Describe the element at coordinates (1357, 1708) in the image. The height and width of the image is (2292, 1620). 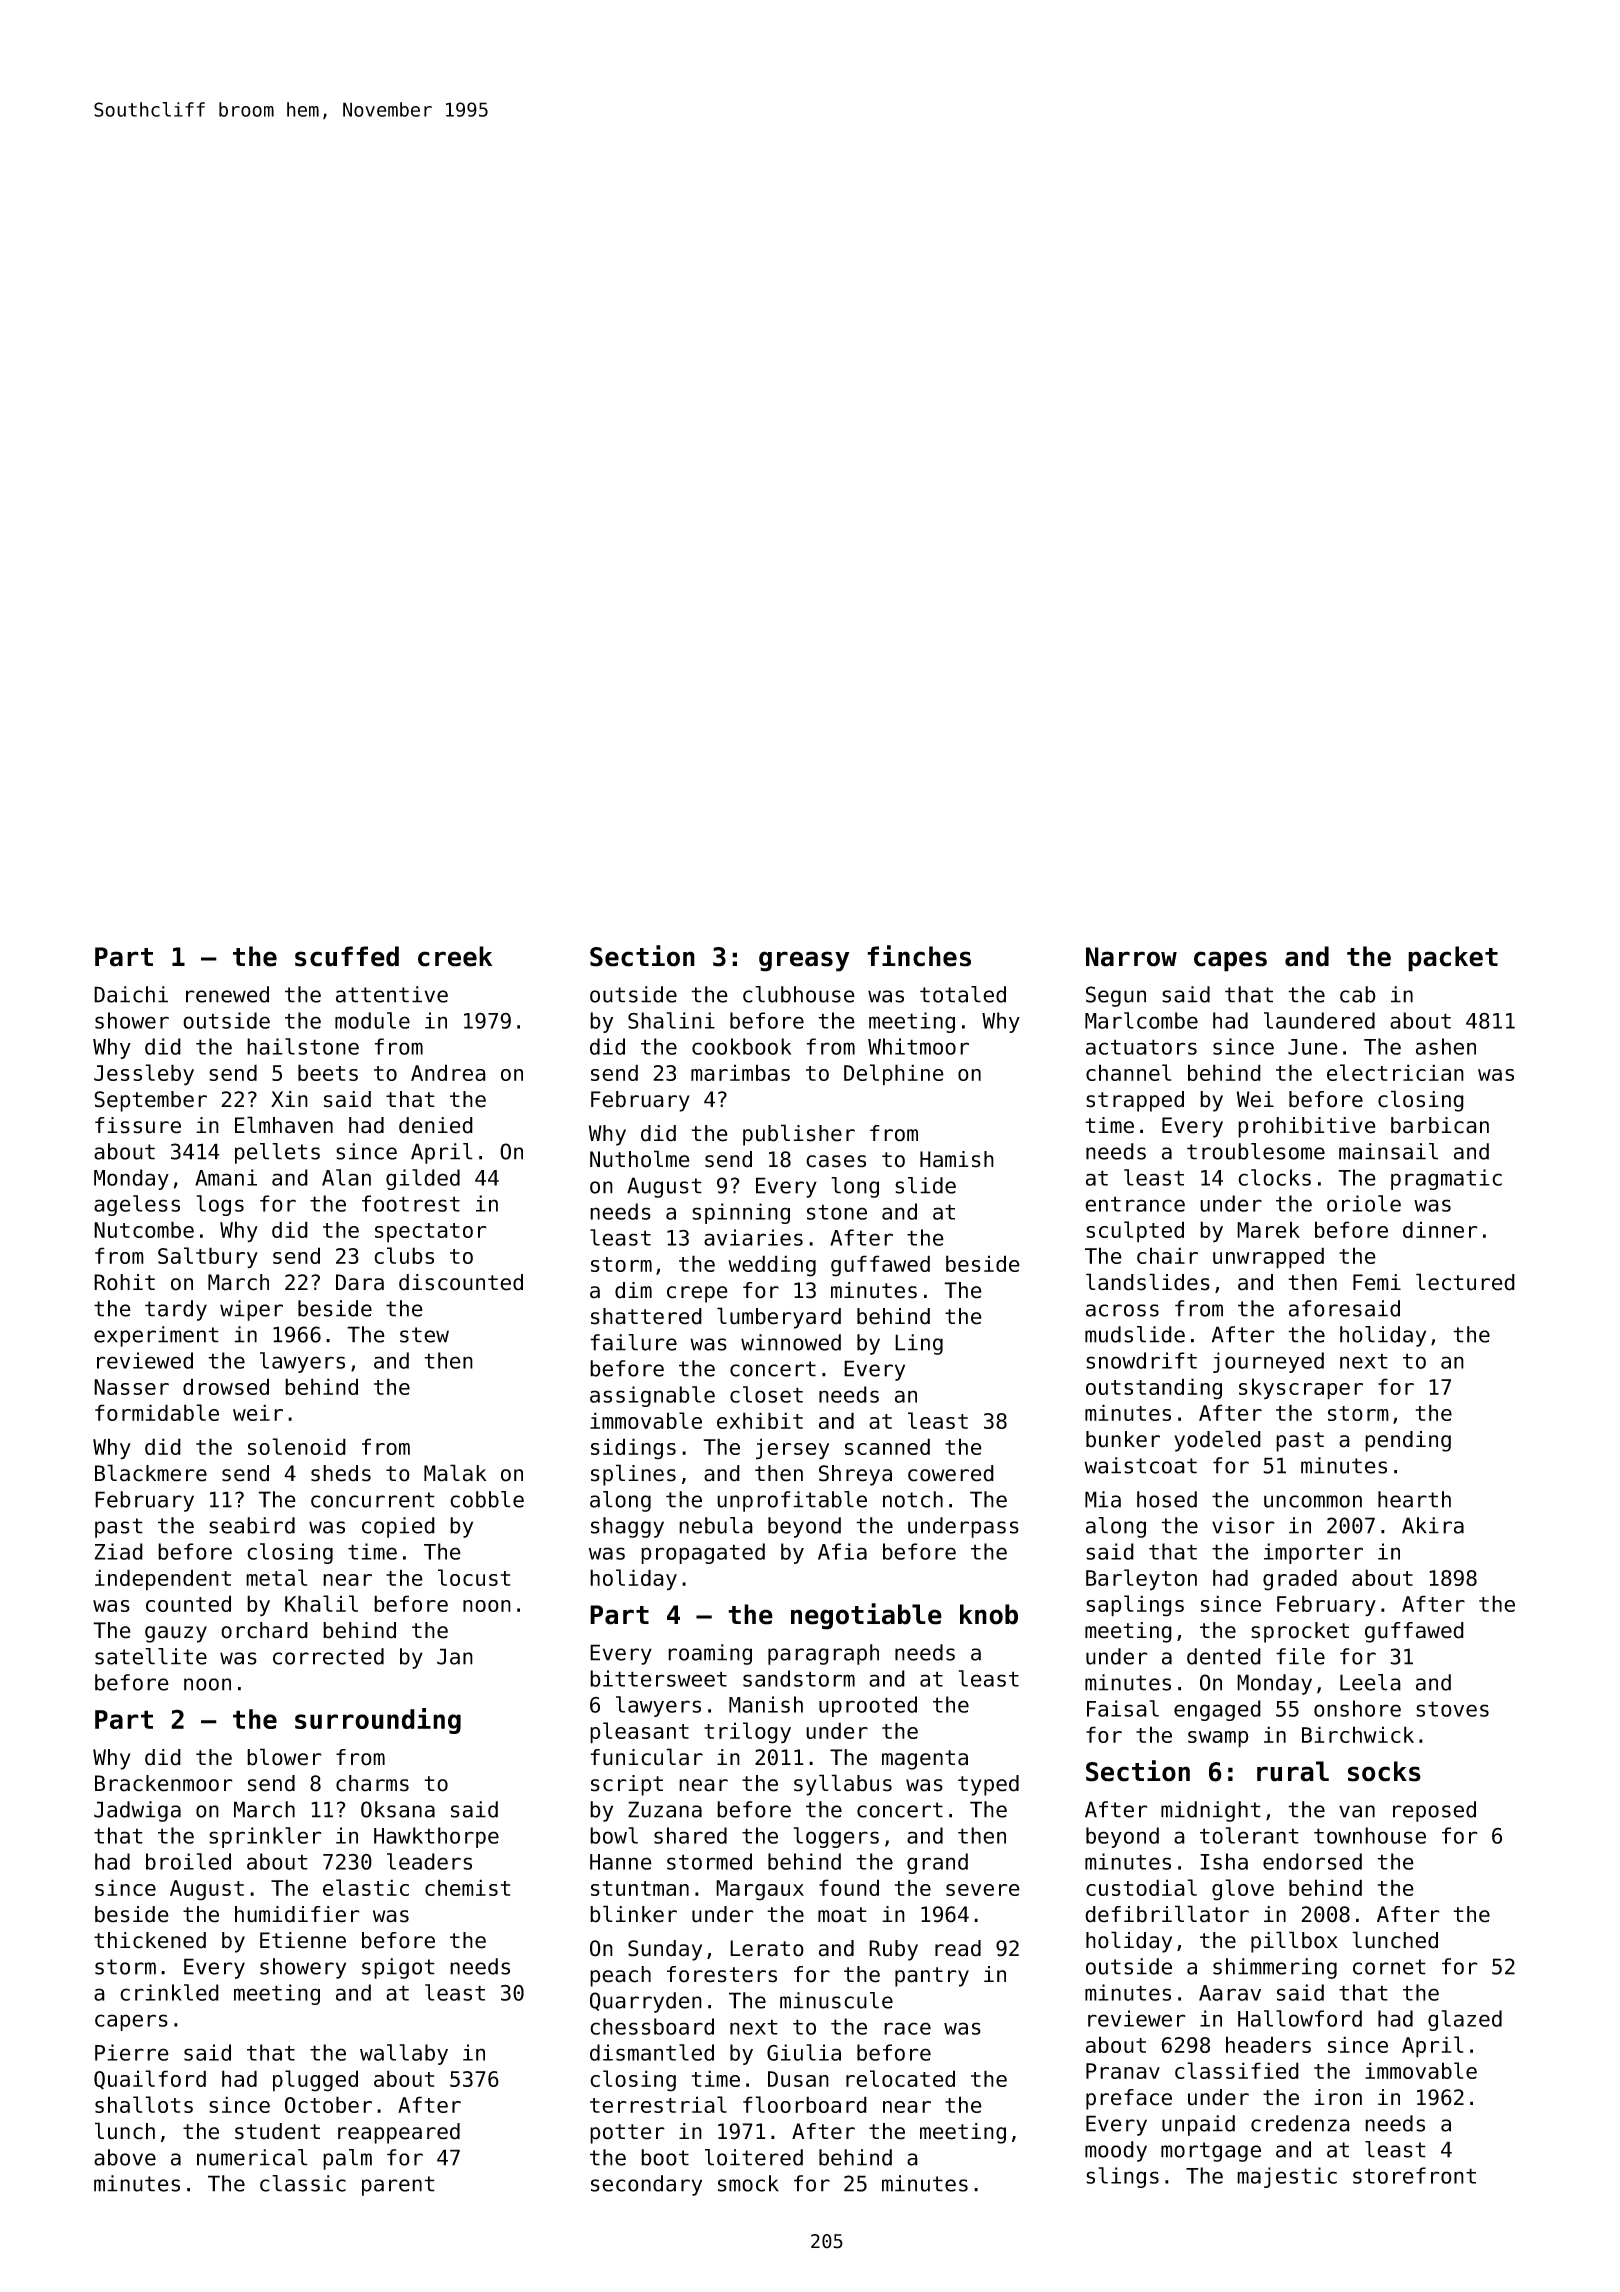
I see `onshore` at that location.
